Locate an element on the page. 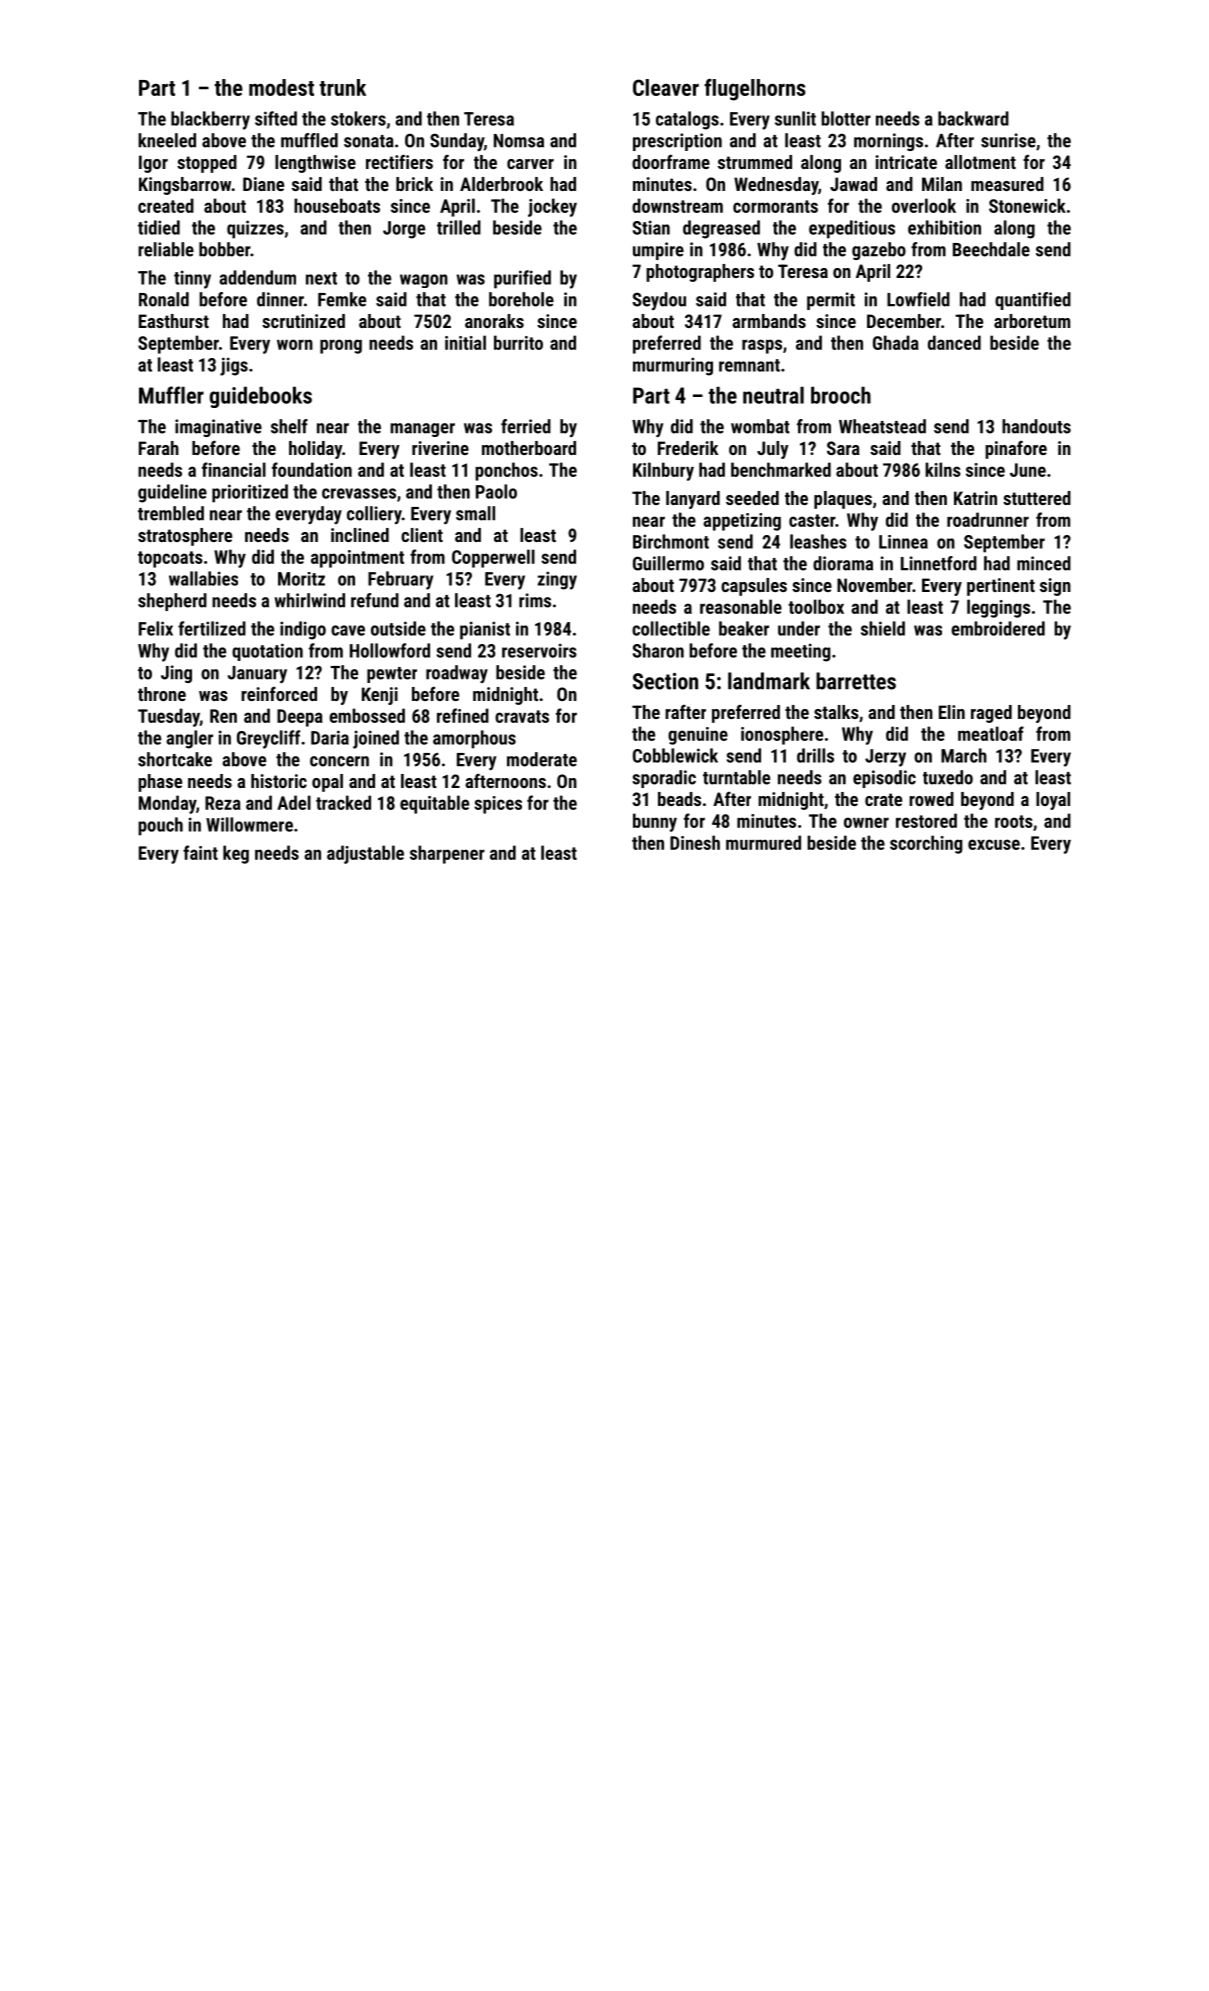 The height and width of the image is (1991, 1209). Easthurst is located at coordinates (174, 321).
